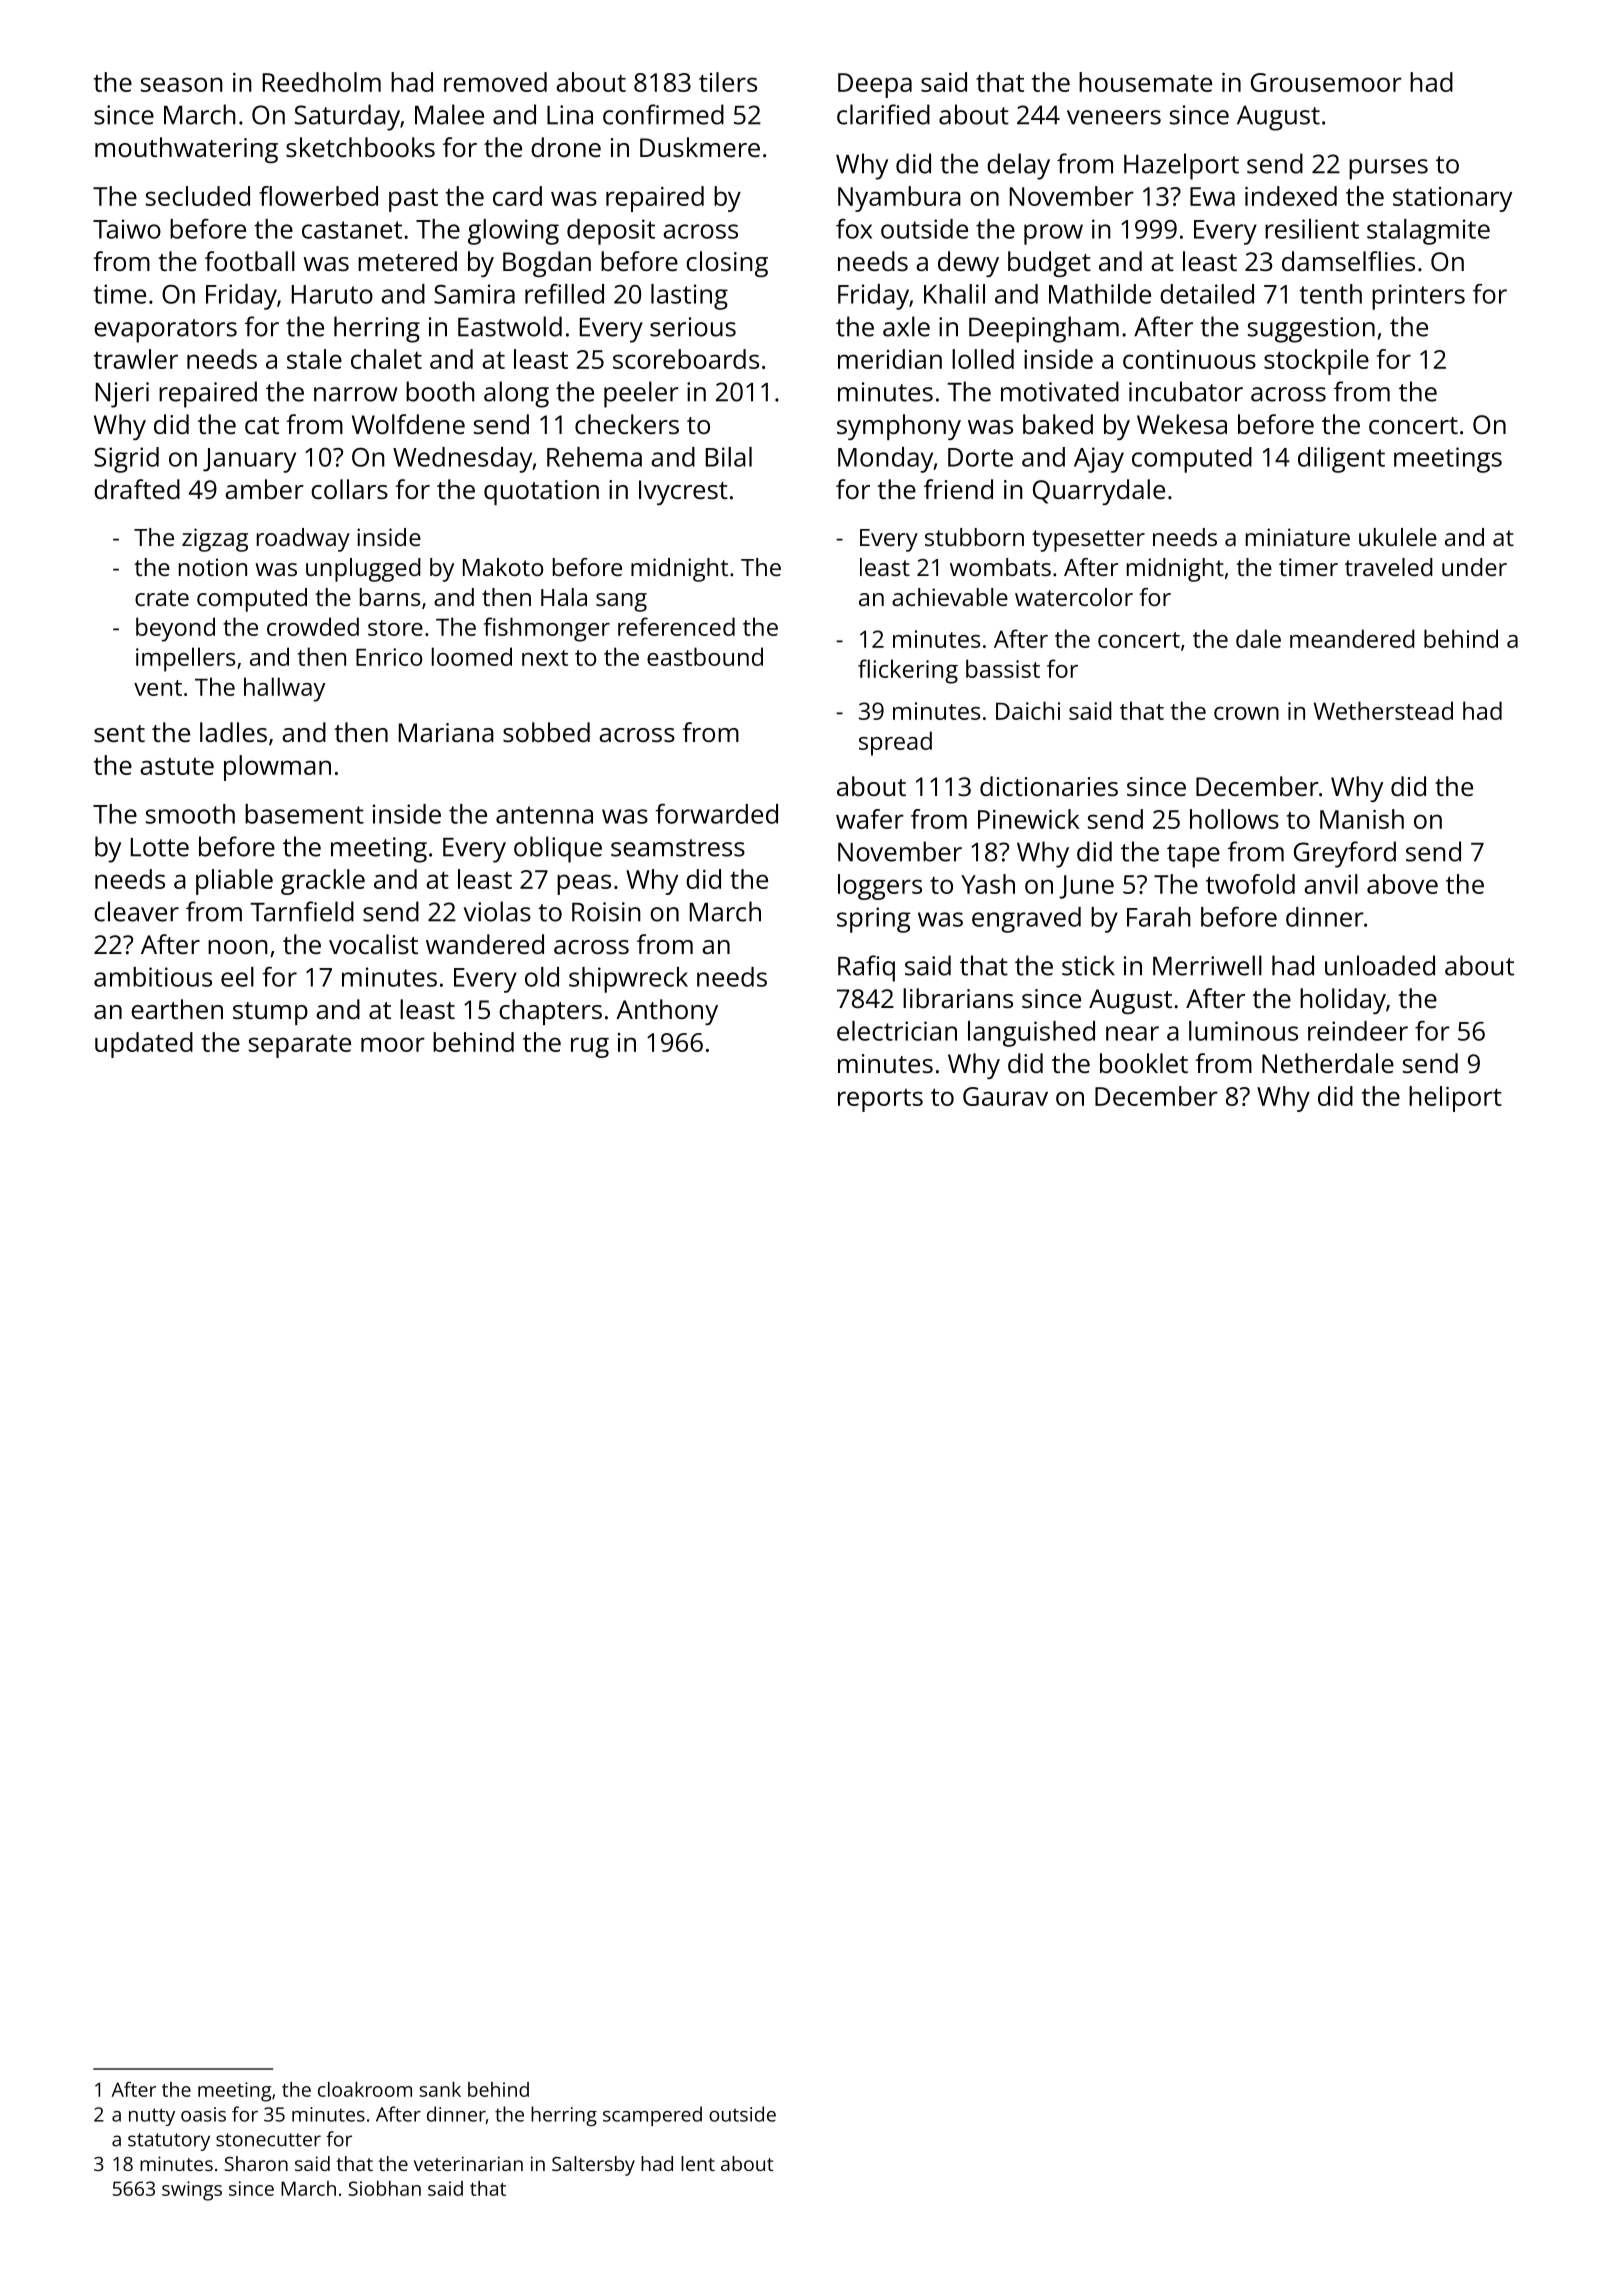 This screenshot has width=1620, height=2292. Describe the element at coordinates (136, 359) in the screenshot. I see `trawler` at that location.
